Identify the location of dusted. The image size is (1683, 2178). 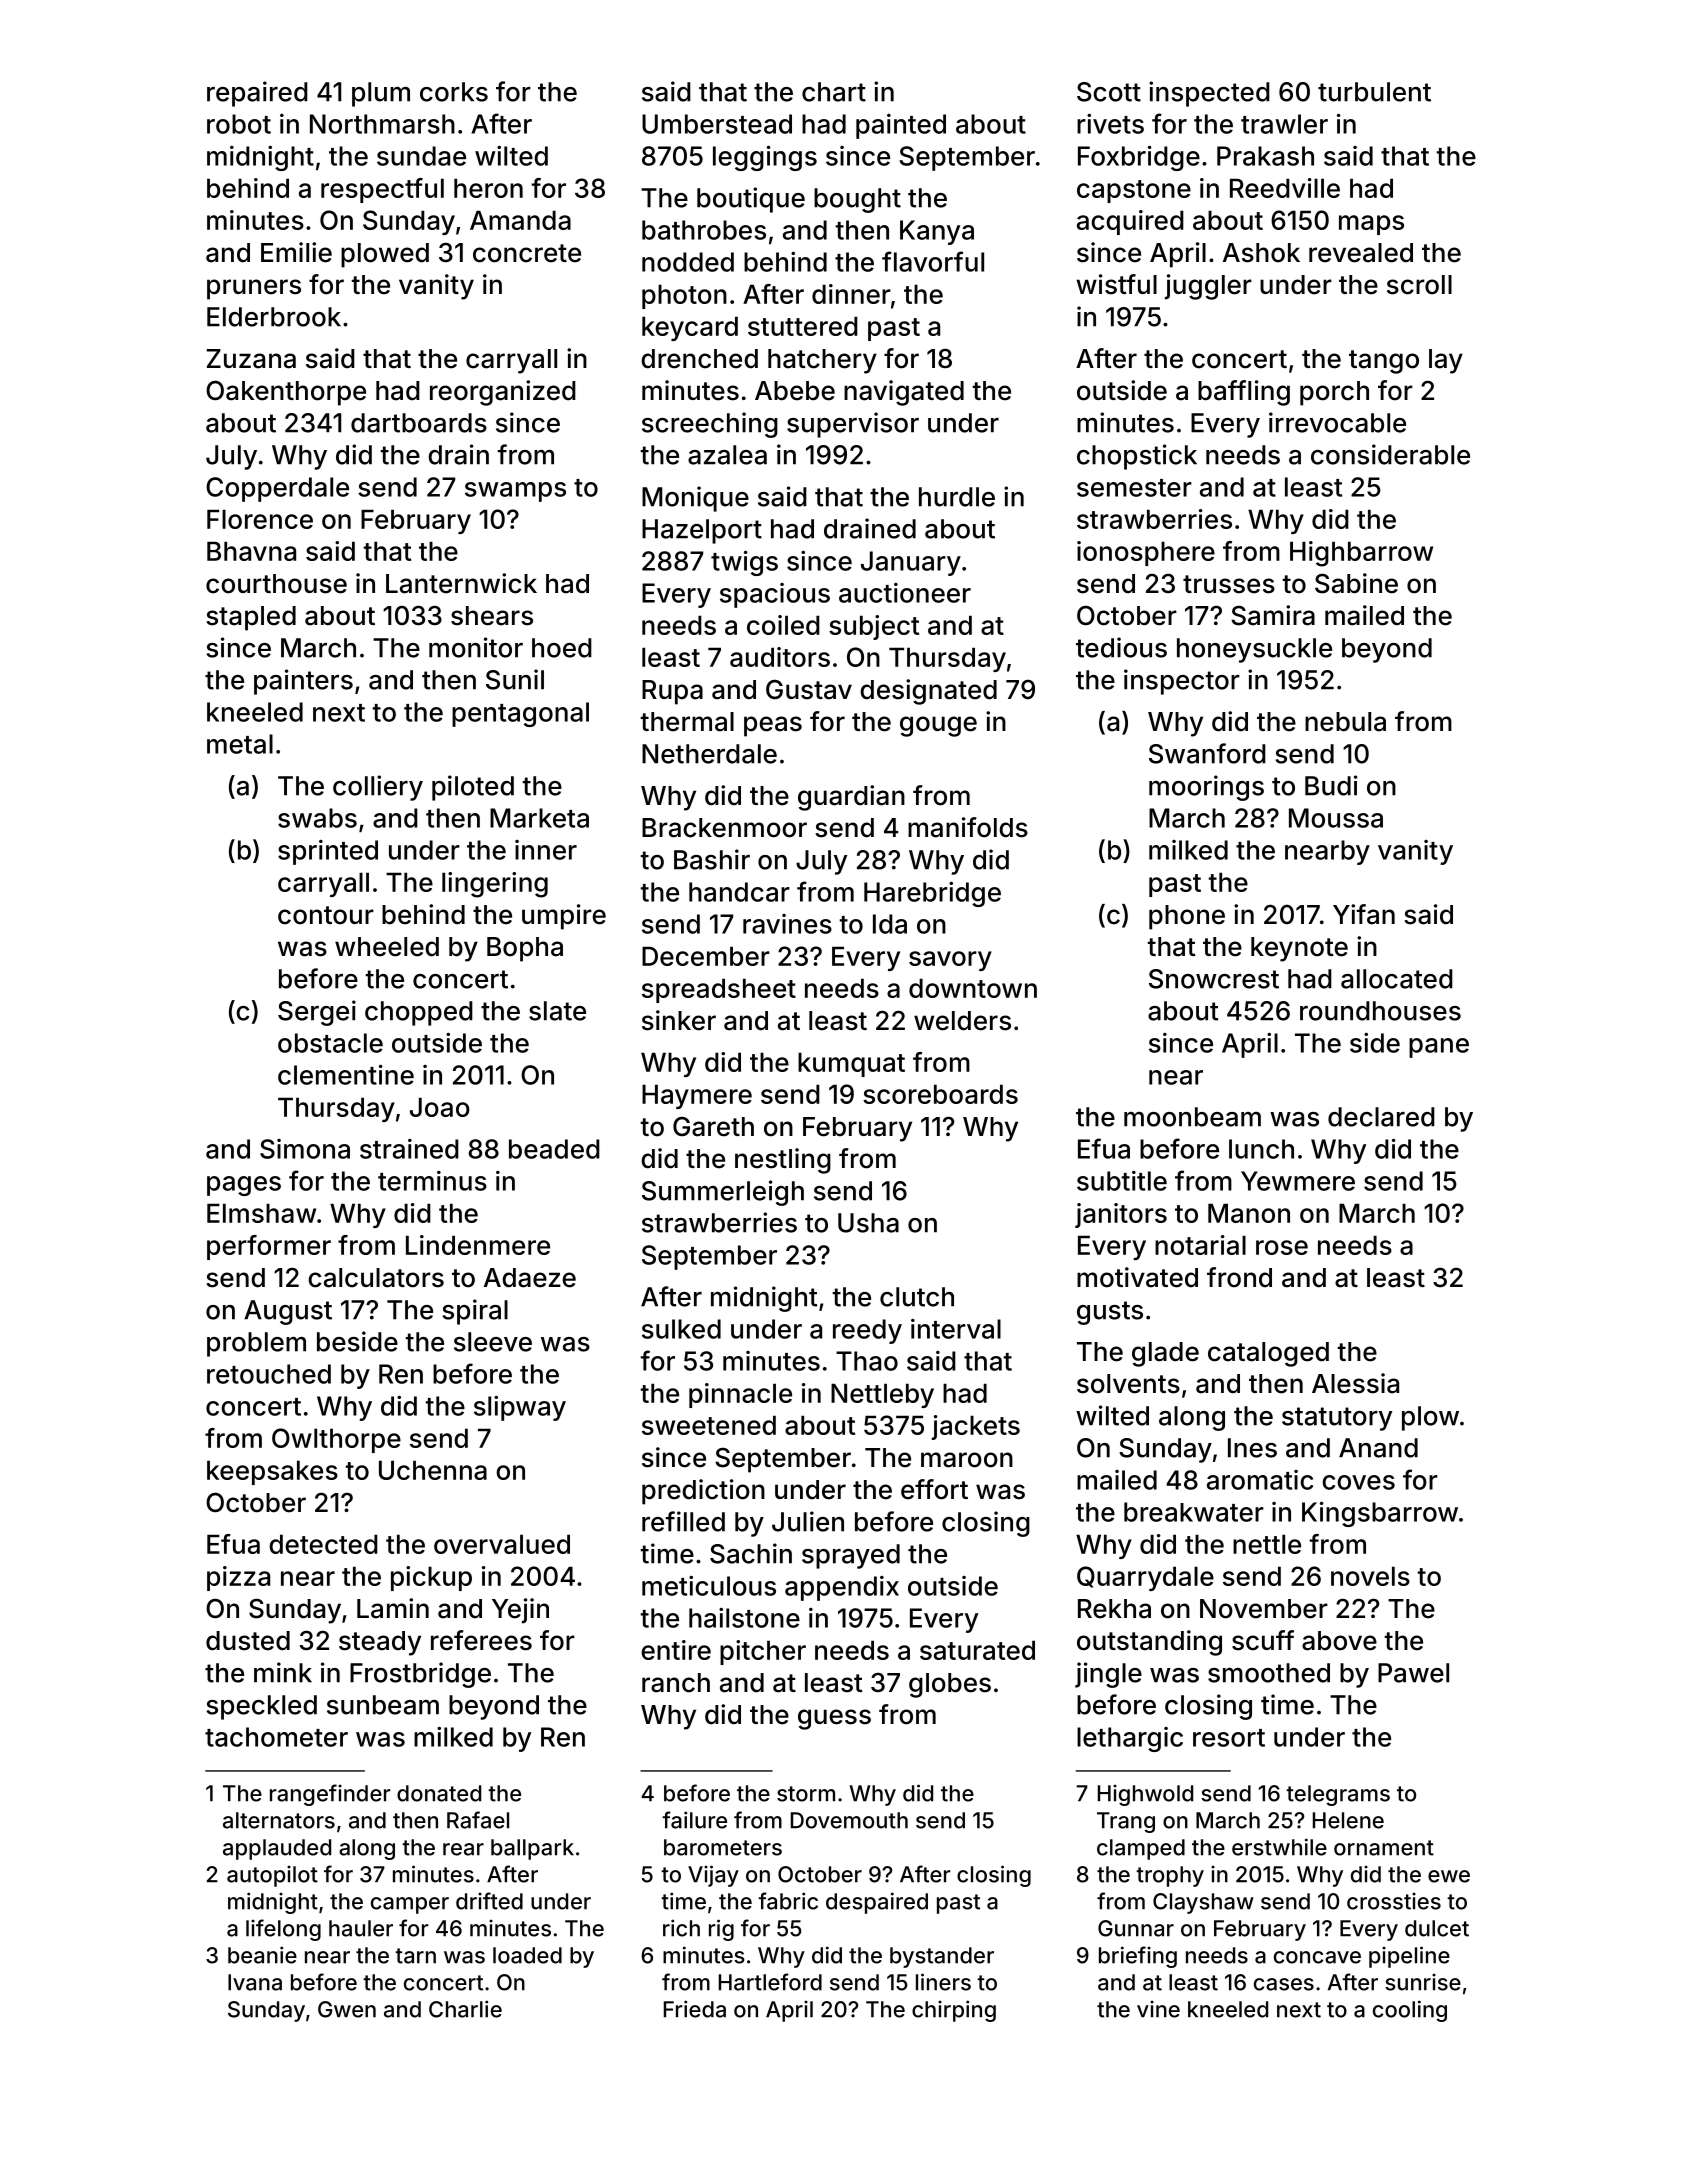
(248, 1641).
